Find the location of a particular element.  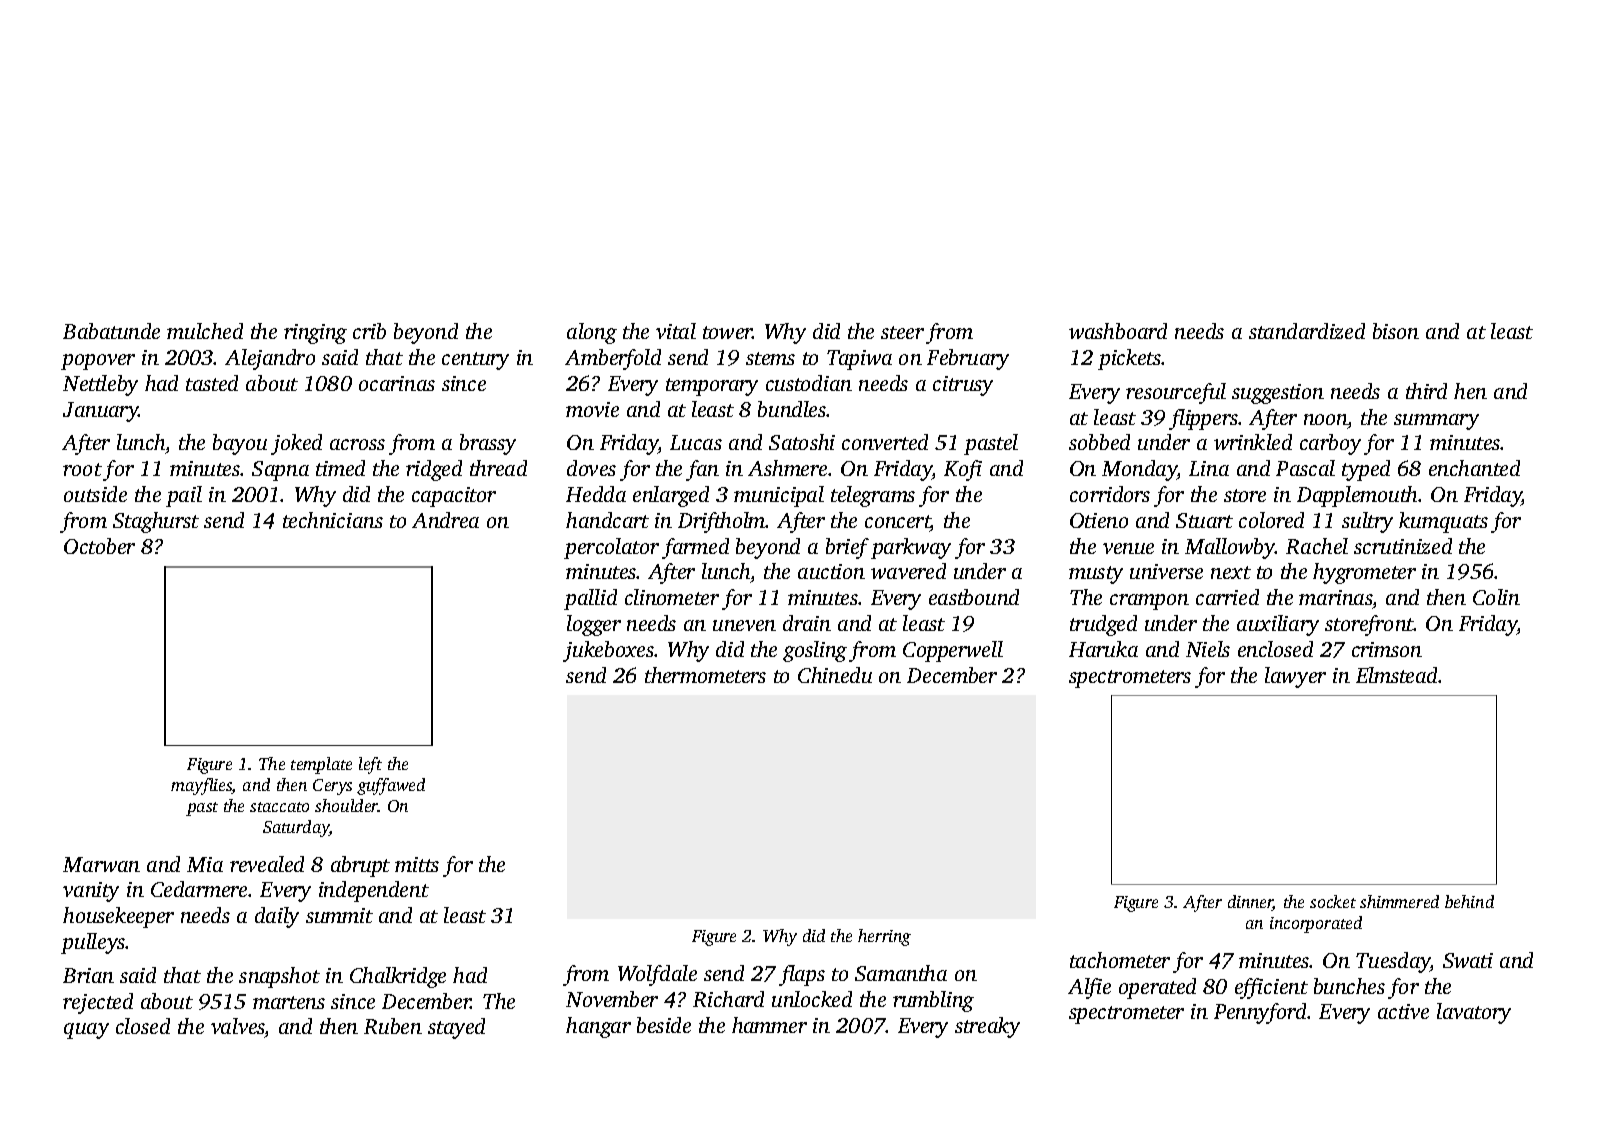

incorporated is located at coordinates (1316, 924).
